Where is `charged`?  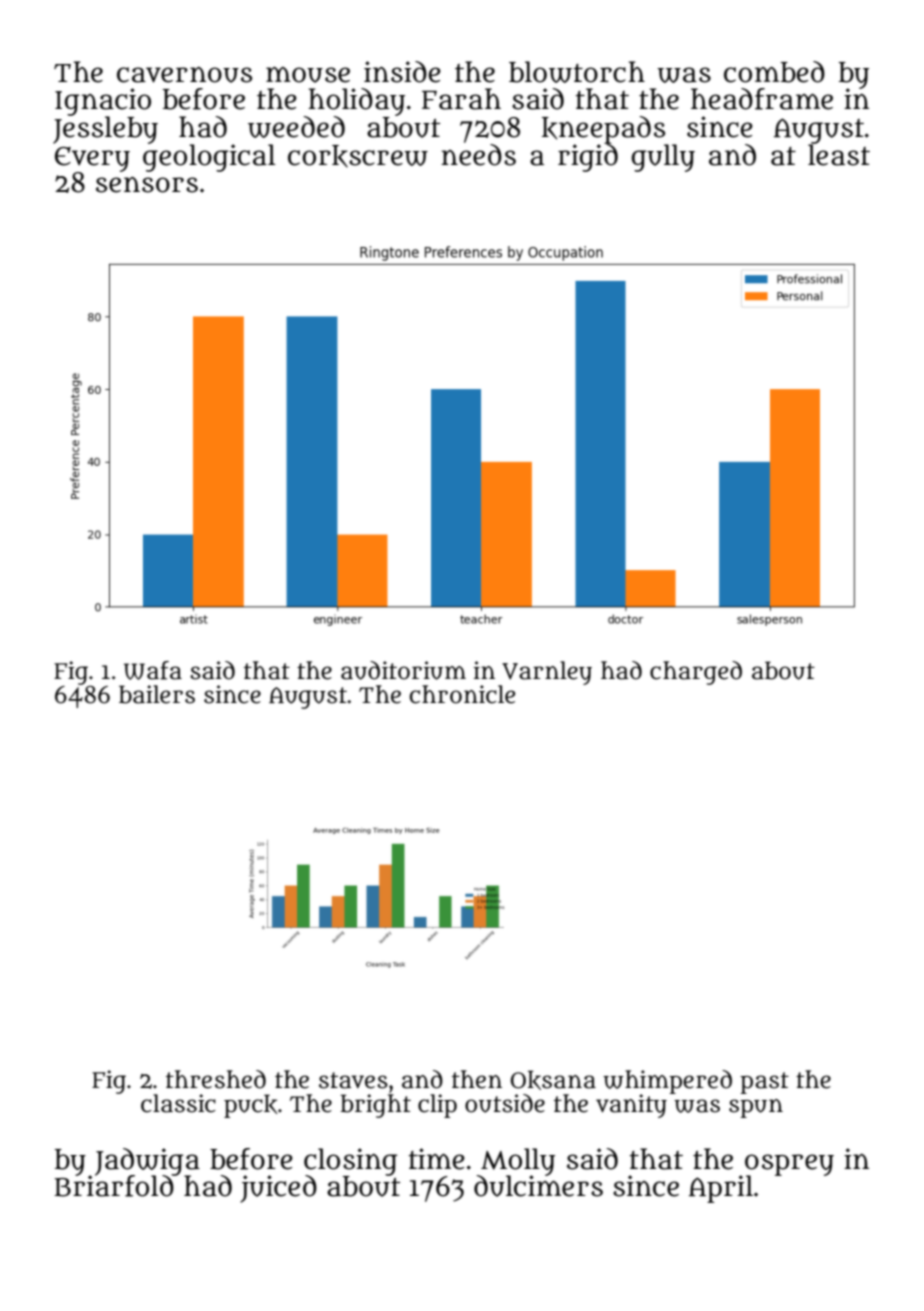
charged is located at coordinates (696, 673).
